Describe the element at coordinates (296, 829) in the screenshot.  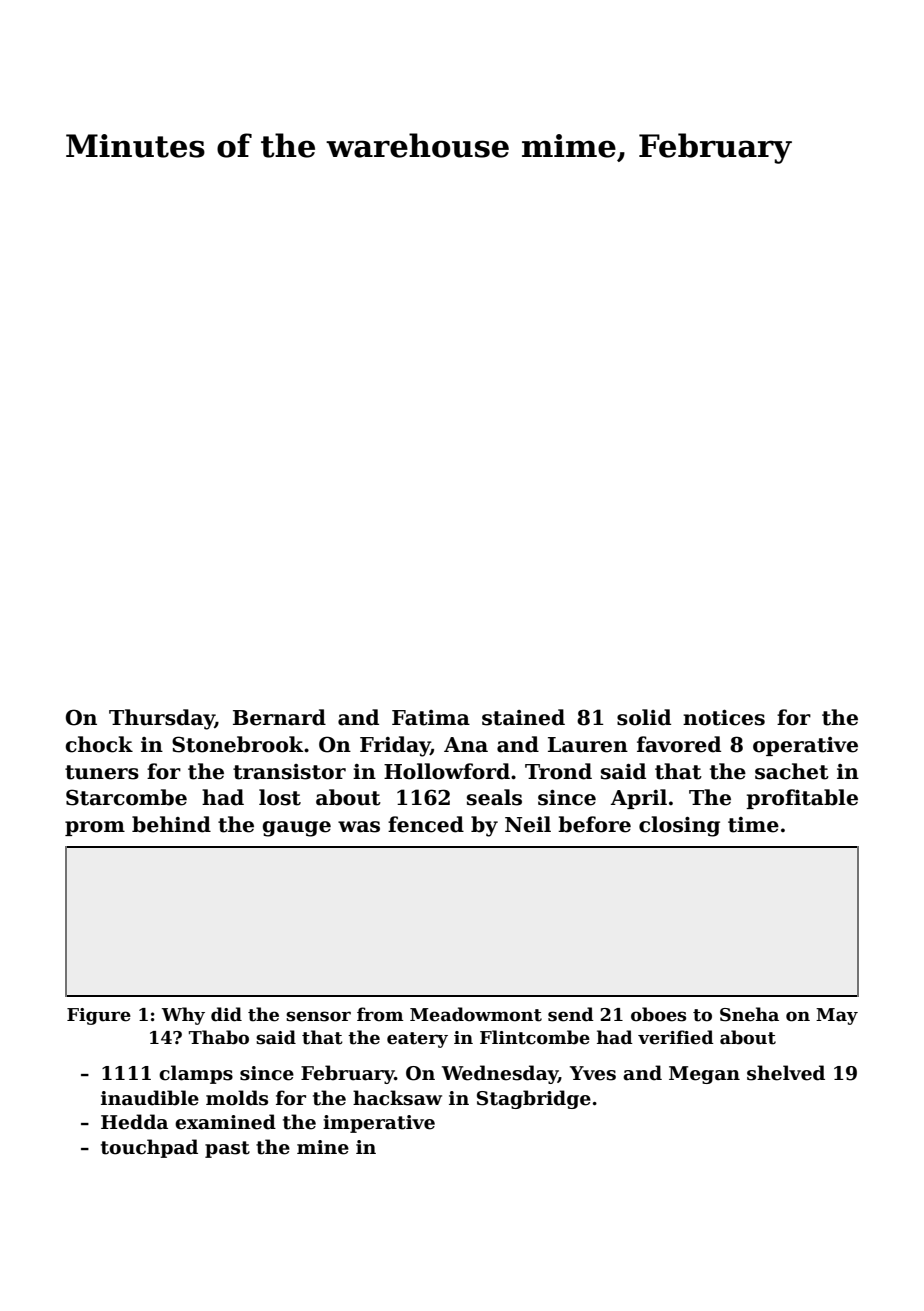
I see `gauge` at that location.
